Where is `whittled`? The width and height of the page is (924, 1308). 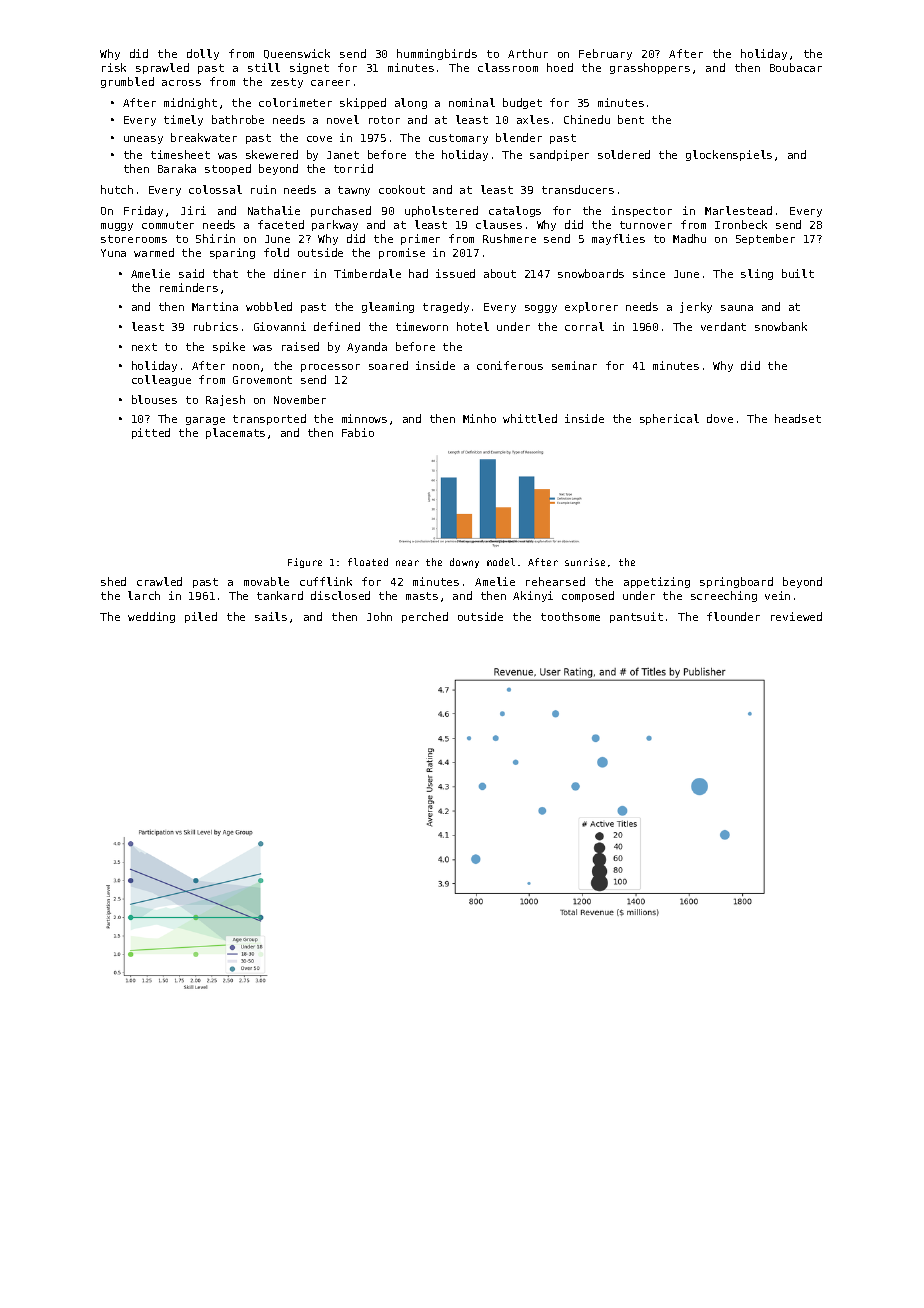
whittled is located at coordinates (530, 418).
